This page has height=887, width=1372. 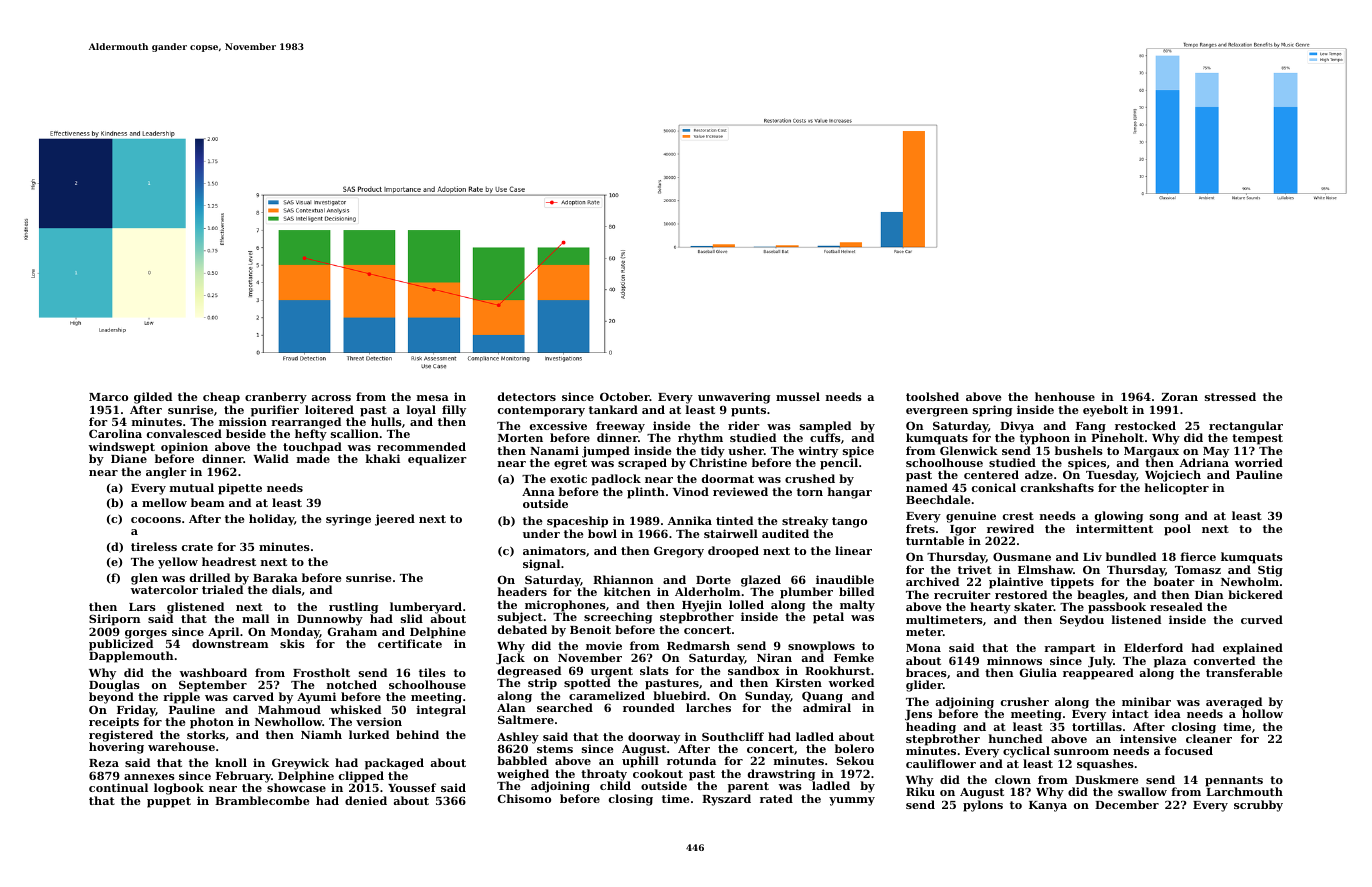 What do you see at coordinates (852, 801) in the page?
I see `yummy` at bounding box center [852, 801].
